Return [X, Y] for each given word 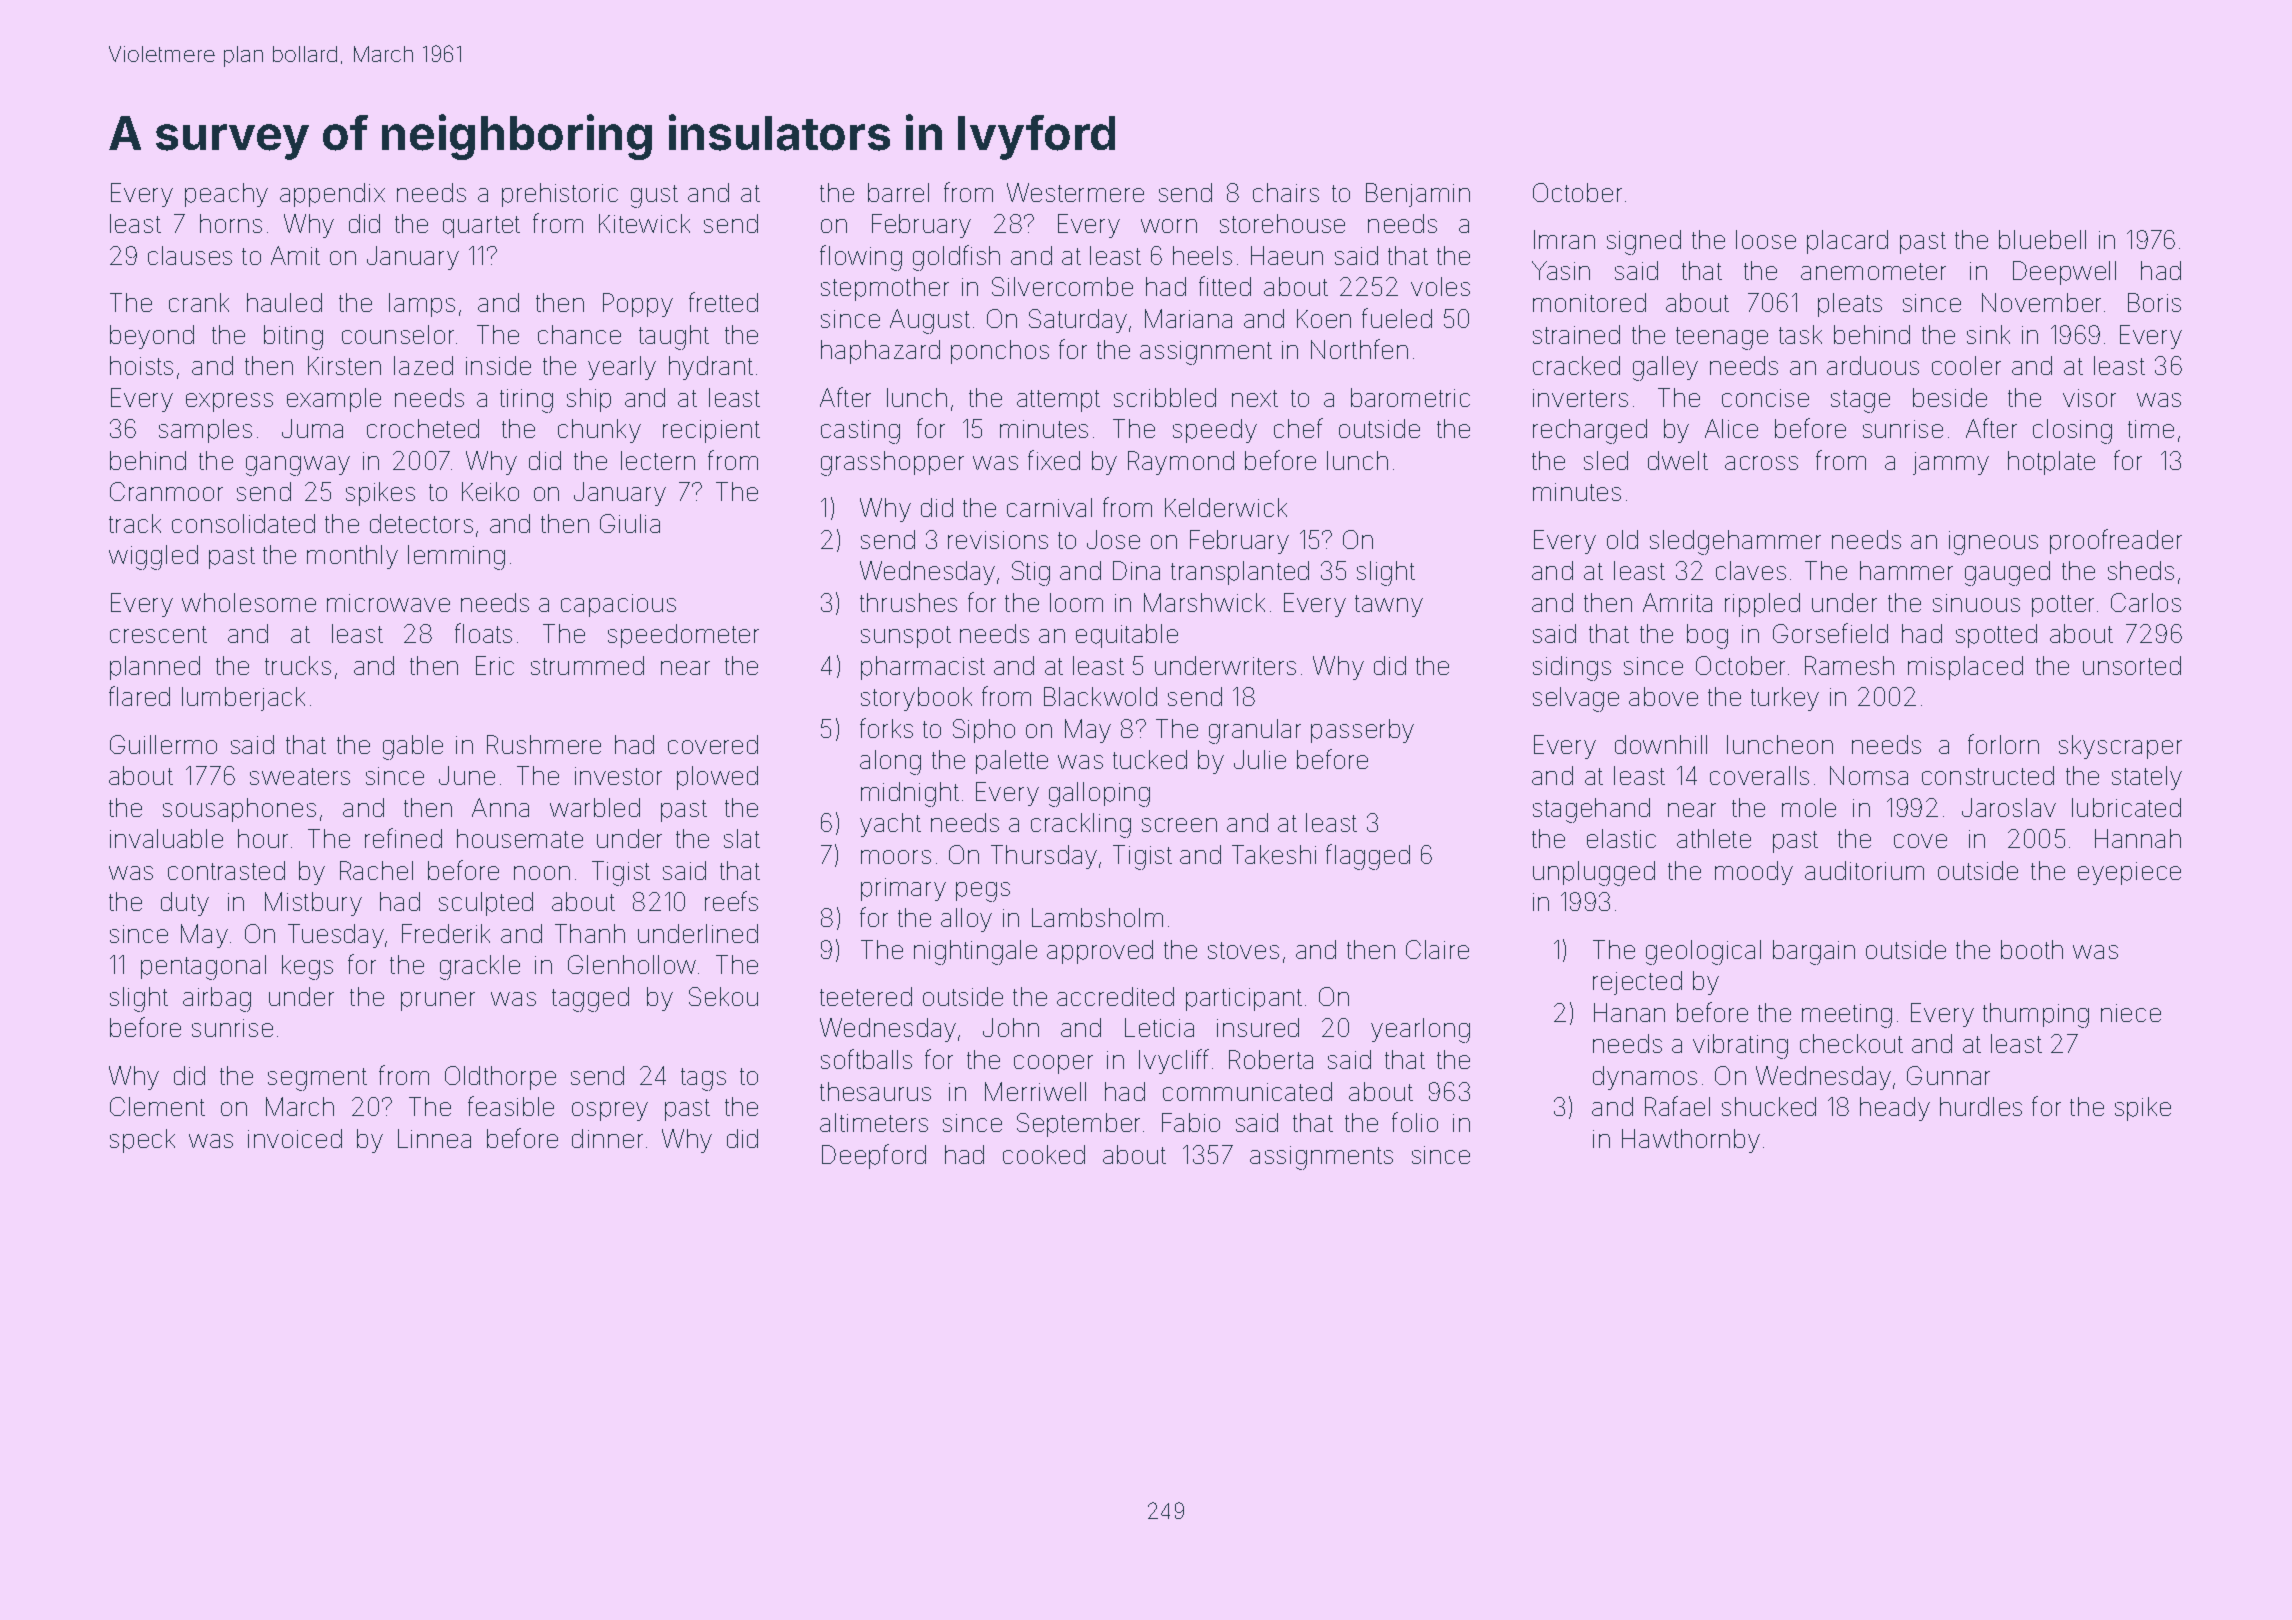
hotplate [2051, 463]
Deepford [874, 1156]
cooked [1044, 1154]
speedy [1215, 431]
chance [579, 334]
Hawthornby [1691, 1141]
